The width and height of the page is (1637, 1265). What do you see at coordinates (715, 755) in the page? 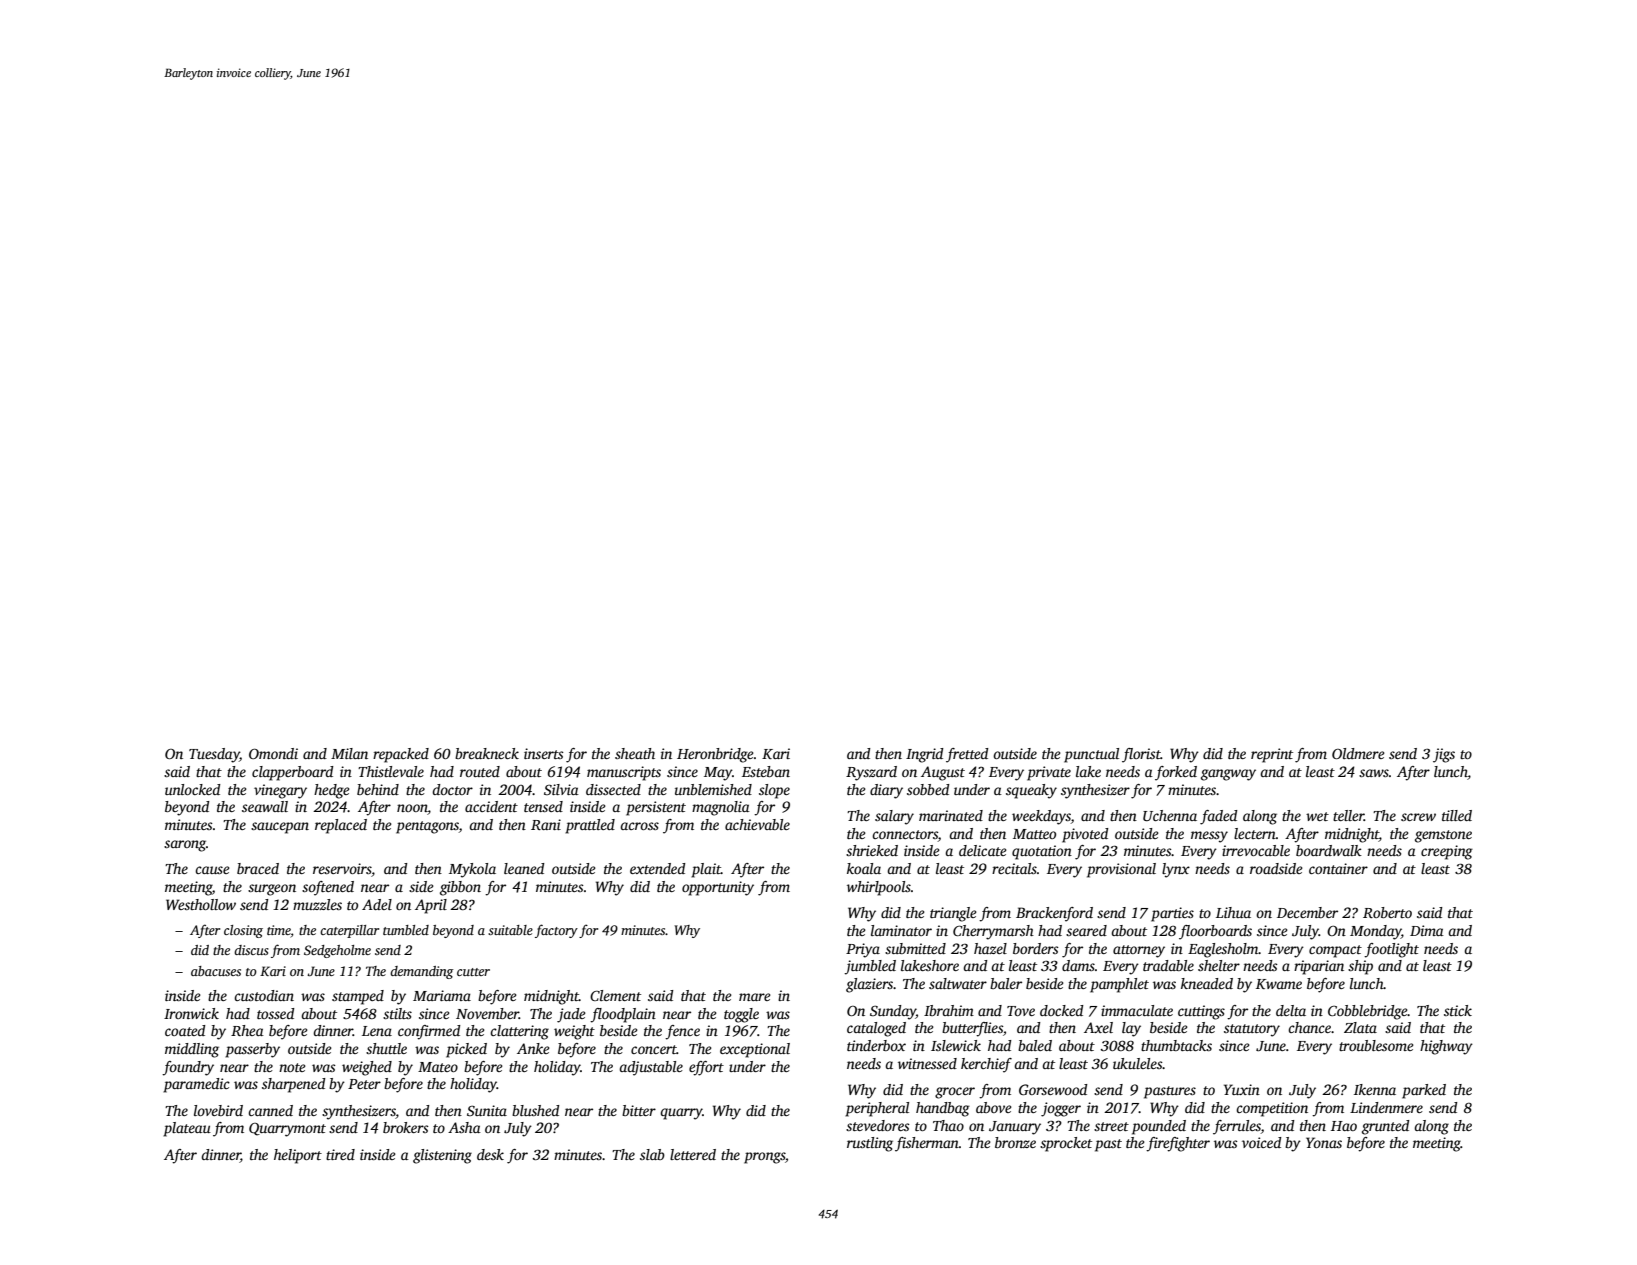
I see `Heronbridge` at bounding box center [715, 755].
